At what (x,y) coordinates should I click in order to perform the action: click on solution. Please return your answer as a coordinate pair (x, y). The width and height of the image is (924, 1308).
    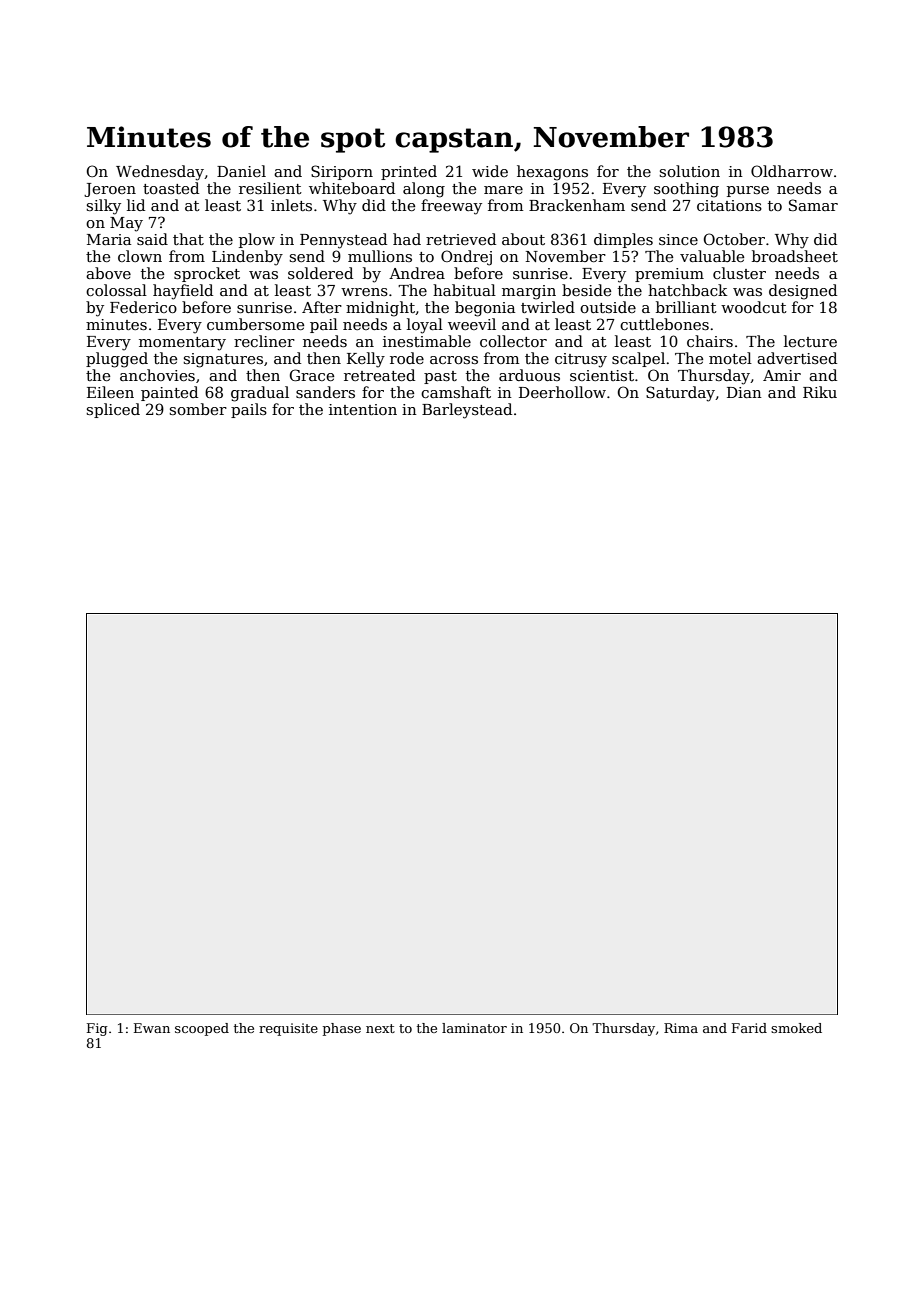
    Looking at the image, I should click on (689, 171).
